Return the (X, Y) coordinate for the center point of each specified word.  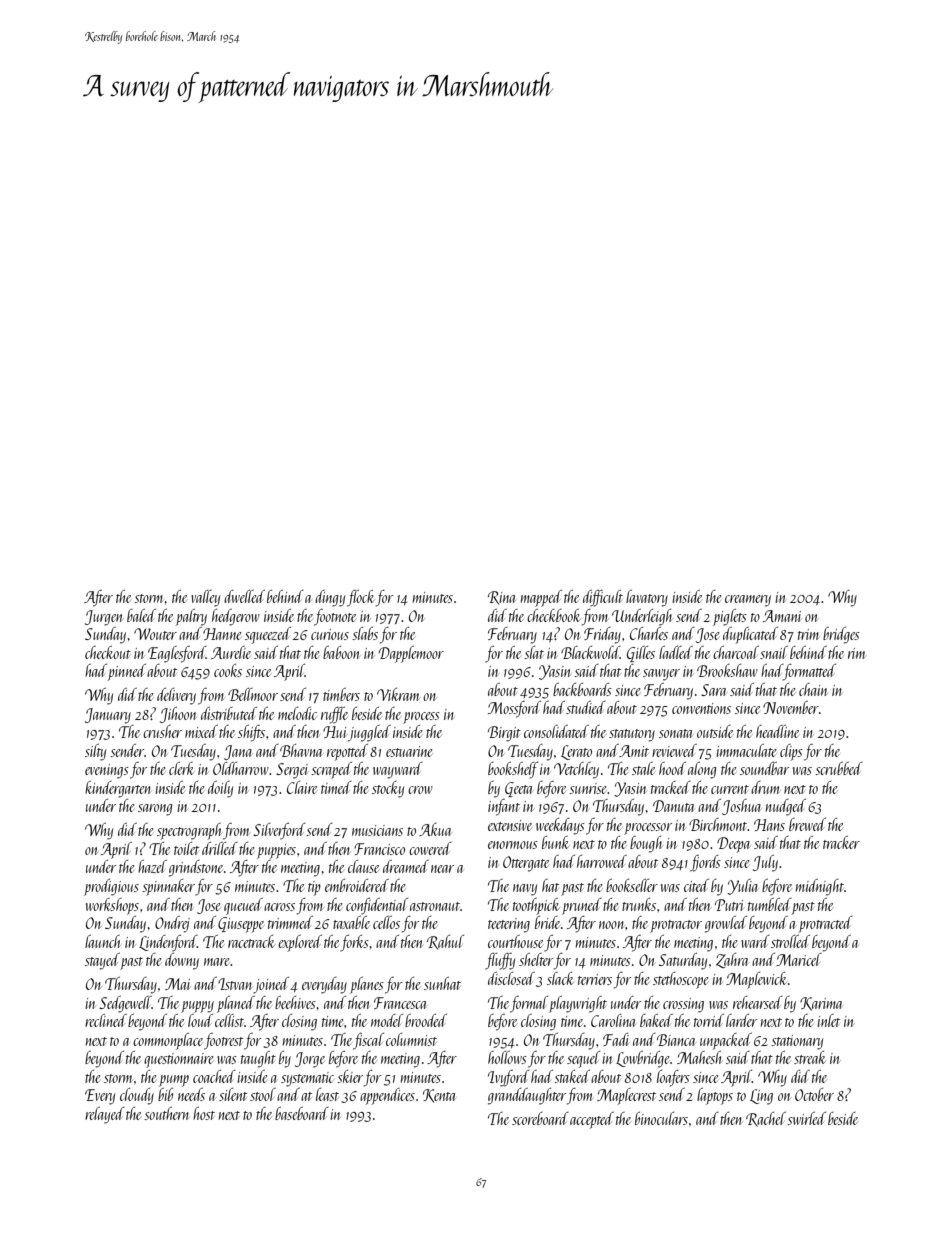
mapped (541, 598)
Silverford (279, 831)
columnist (411, 1039)
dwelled (244, 596)
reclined (106, 1020)
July (765, 863)
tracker (841, 842)
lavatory (647, 598)
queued (243, 906)
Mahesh (699, 1057)
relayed (105, 1115)
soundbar (764, 768)
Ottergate (526, 864)
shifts (251, 733)
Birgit (504, 734)
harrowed (602, 861)
